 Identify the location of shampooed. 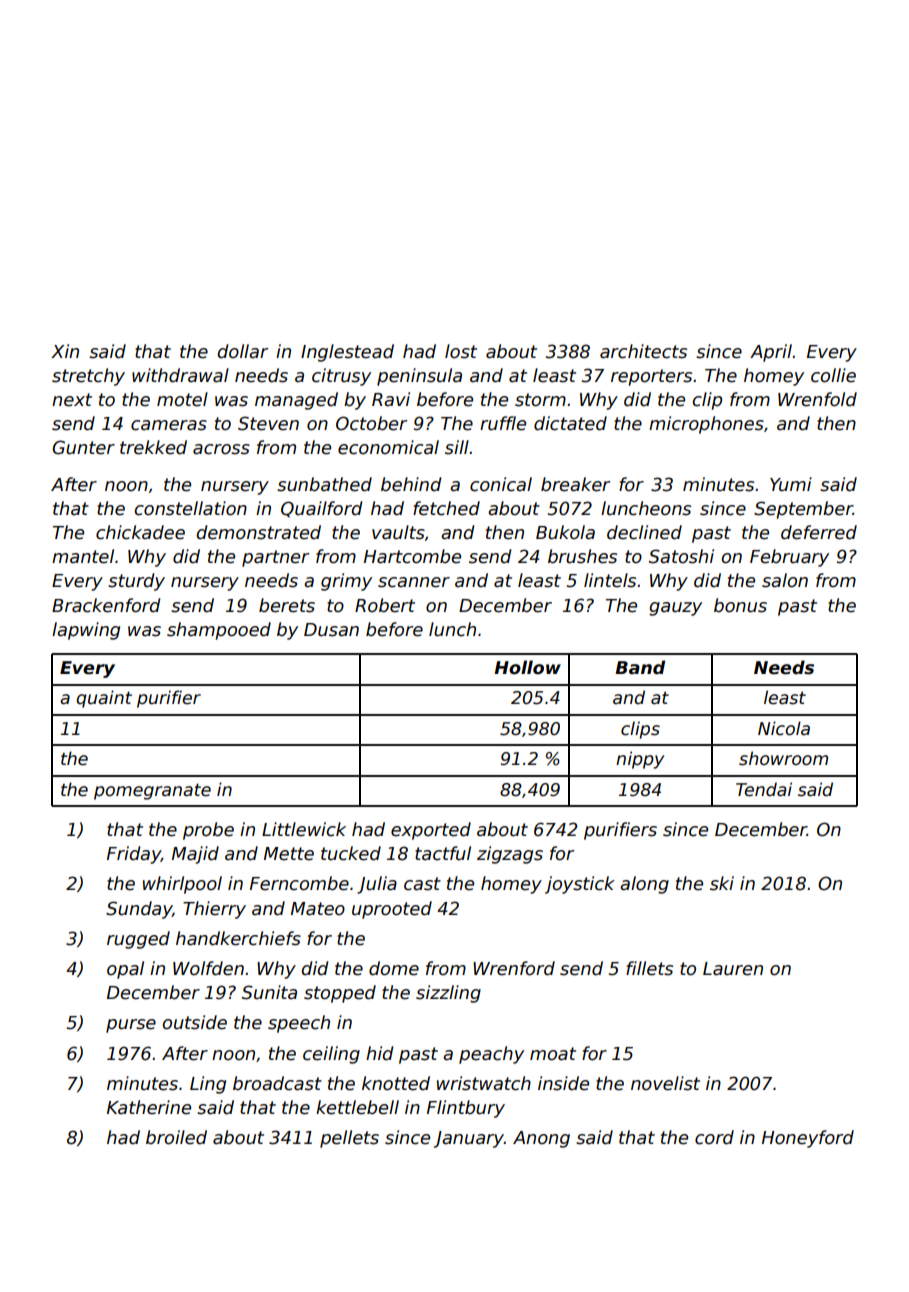
(219, 631).
